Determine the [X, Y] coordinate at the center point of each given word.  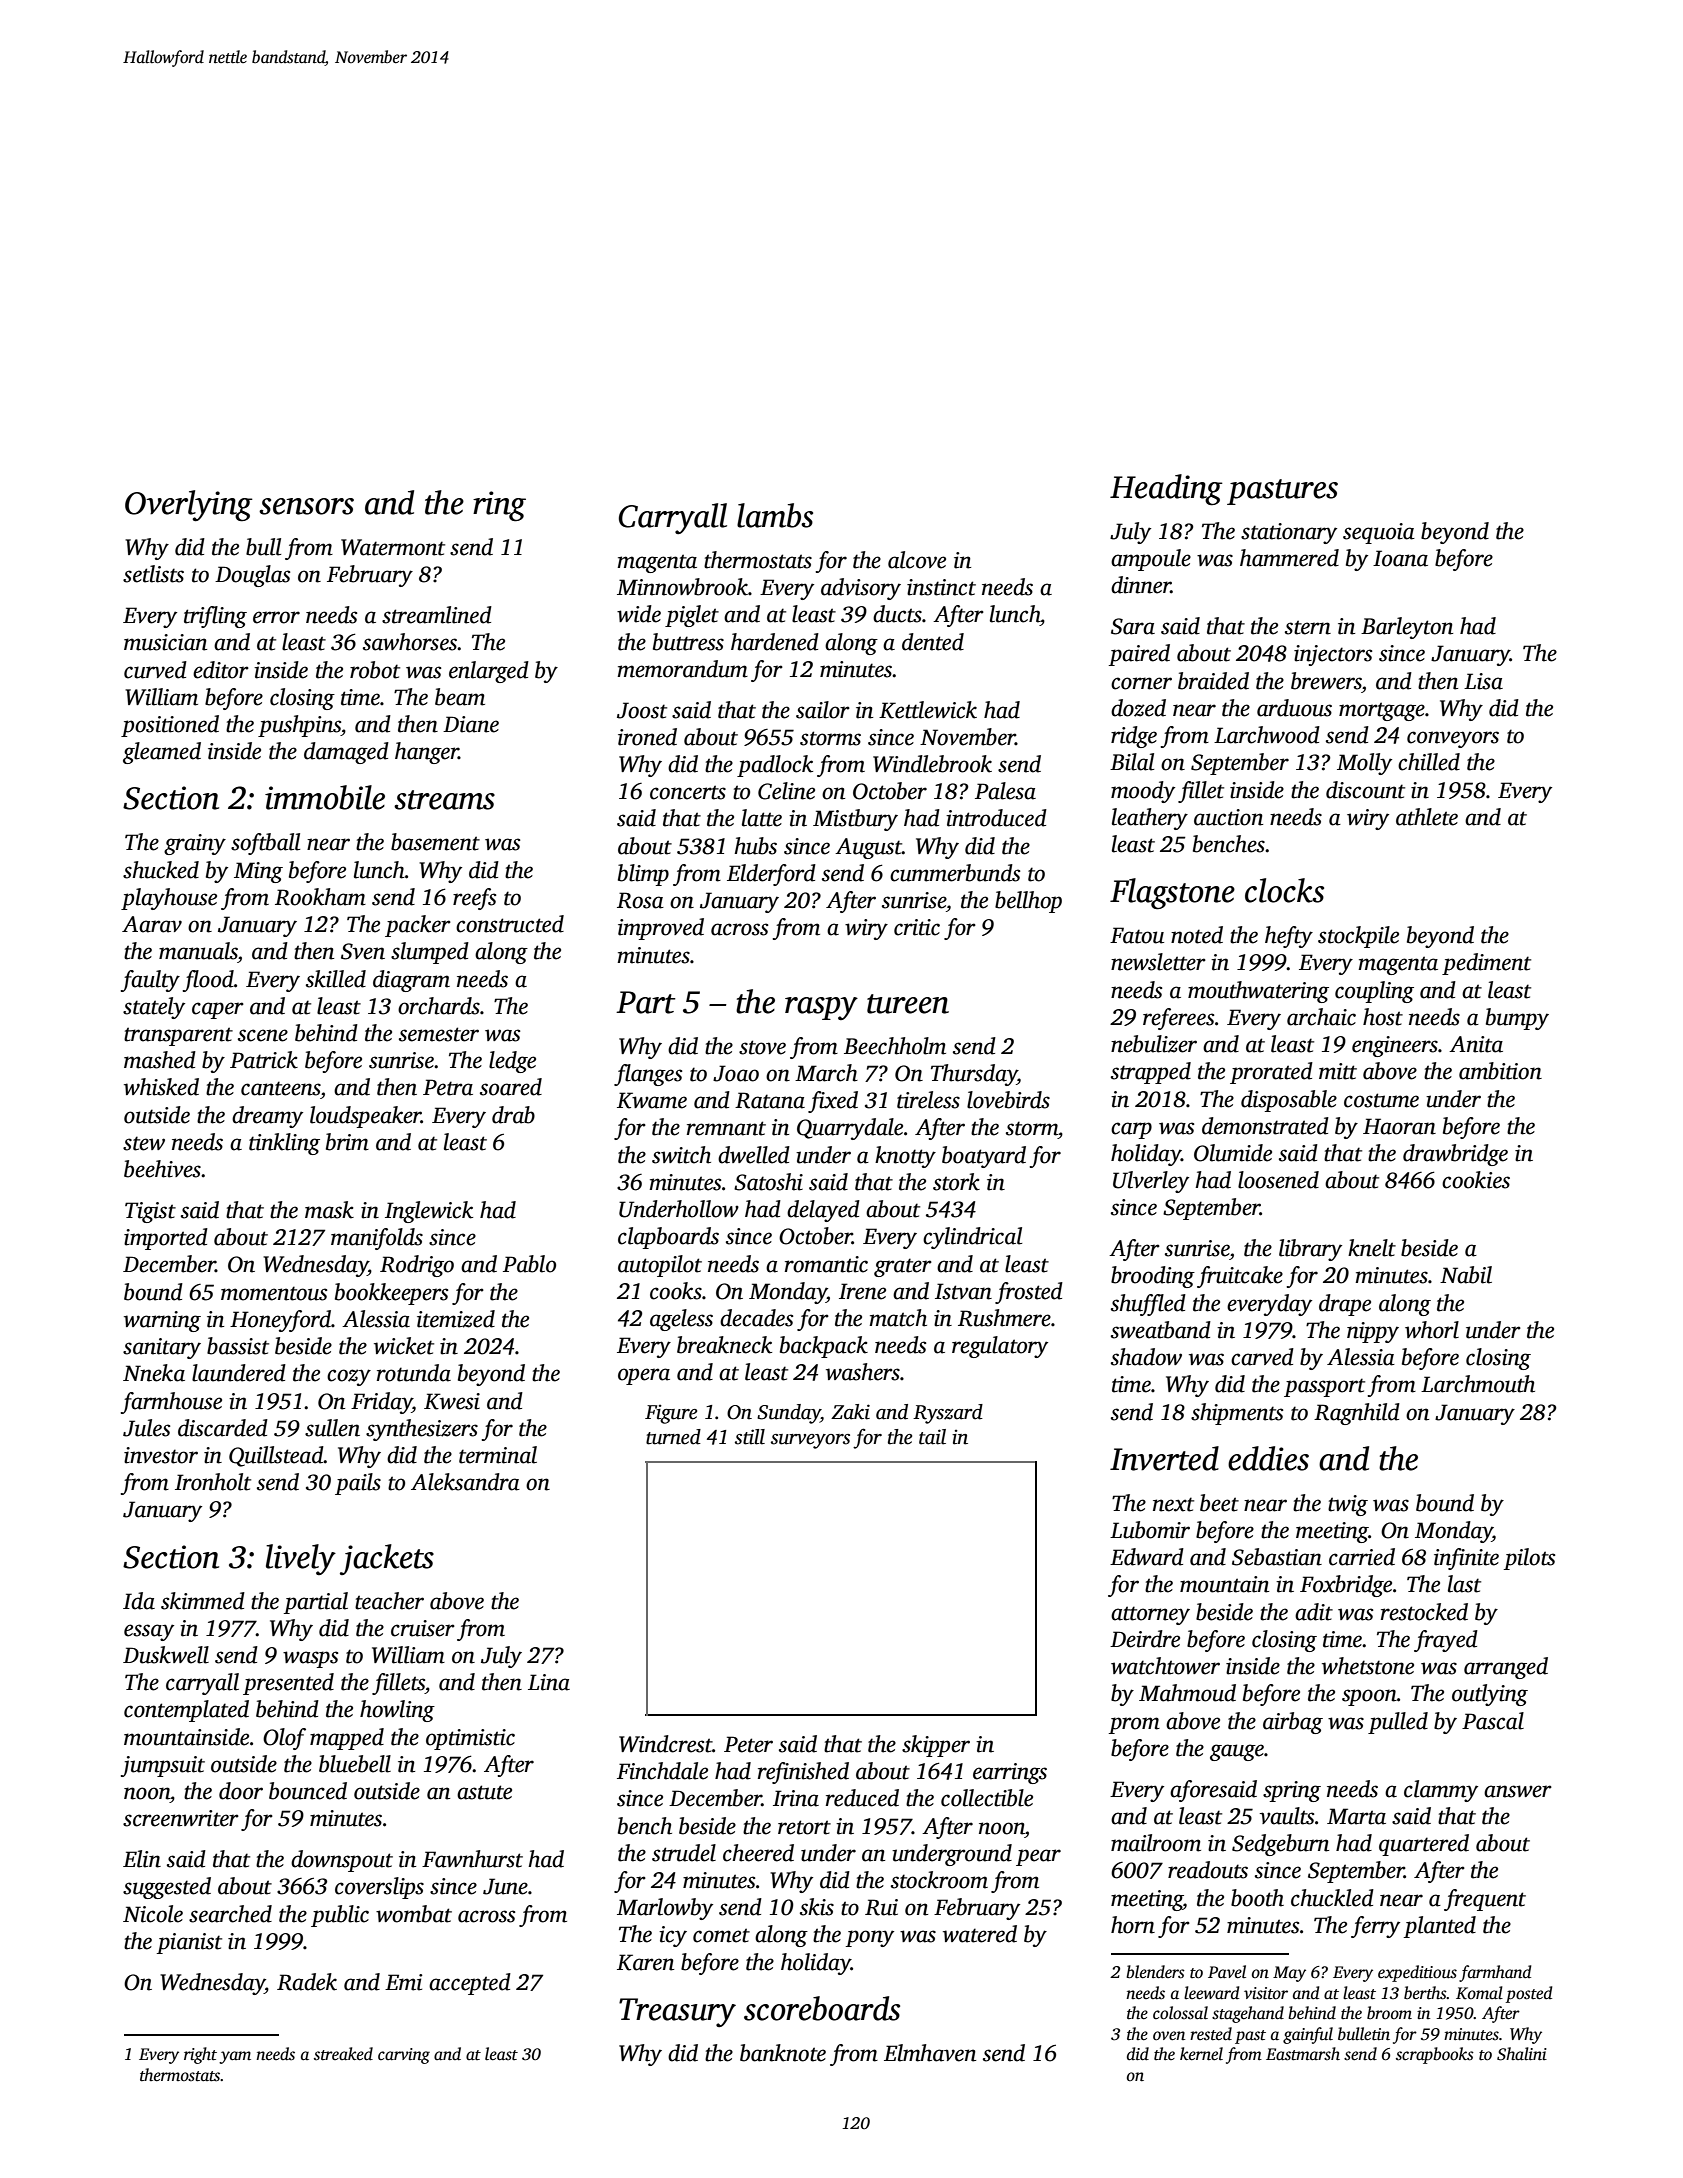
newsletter [1158, 962]
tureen [908, 1004]
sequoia [1379, 533]
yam [235, 2057]
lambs [775, 515]
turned [673, 1437]
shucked [161, 870]
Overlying [189, 506]
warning [162, 1321]
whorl [1432, 1330]
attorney [1150, 1615]
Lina [549, 1682]
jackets [387, 1559]
